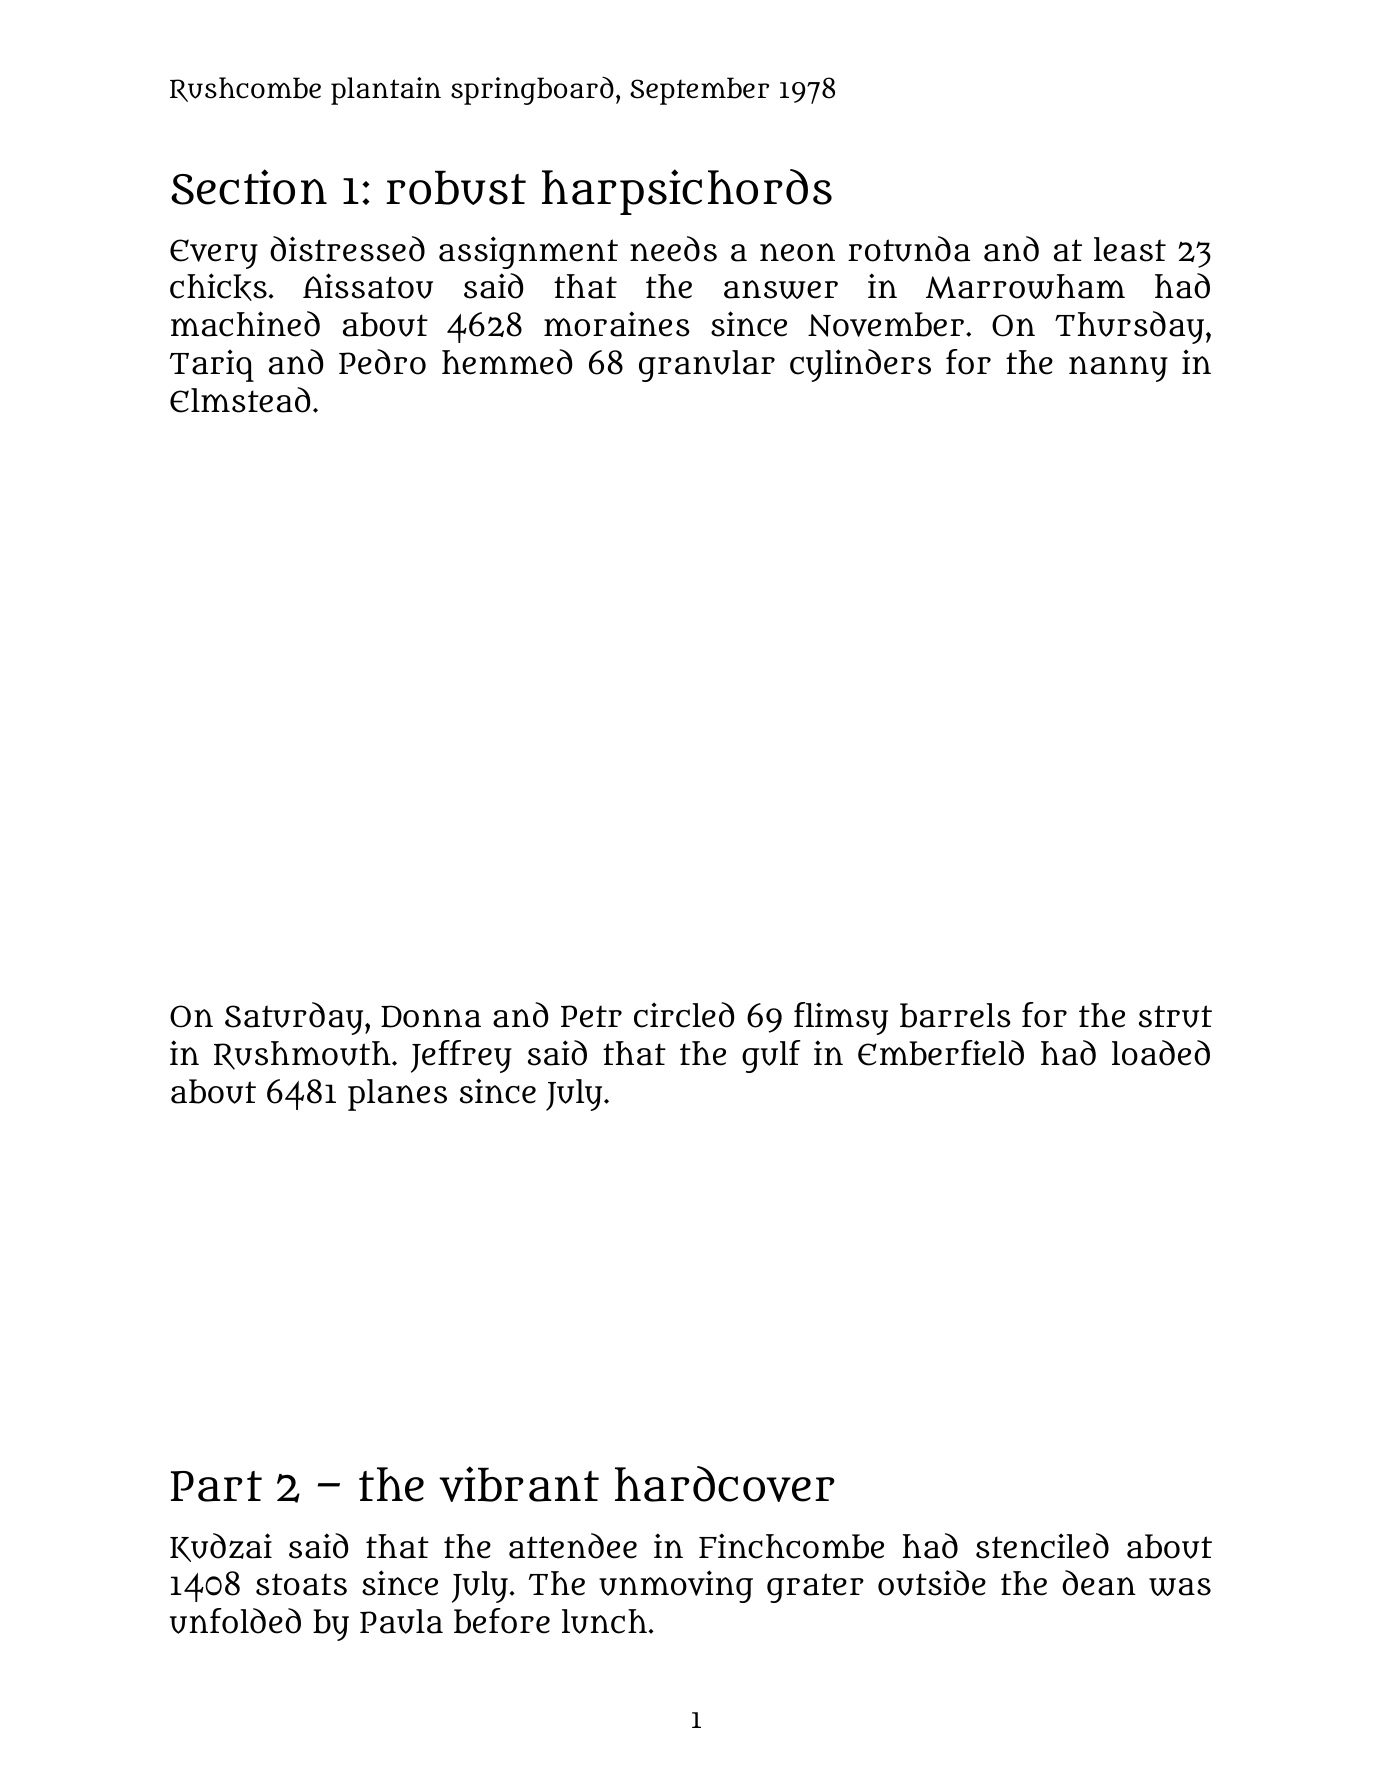  I want to click on stoats, so click(301, 1584).
